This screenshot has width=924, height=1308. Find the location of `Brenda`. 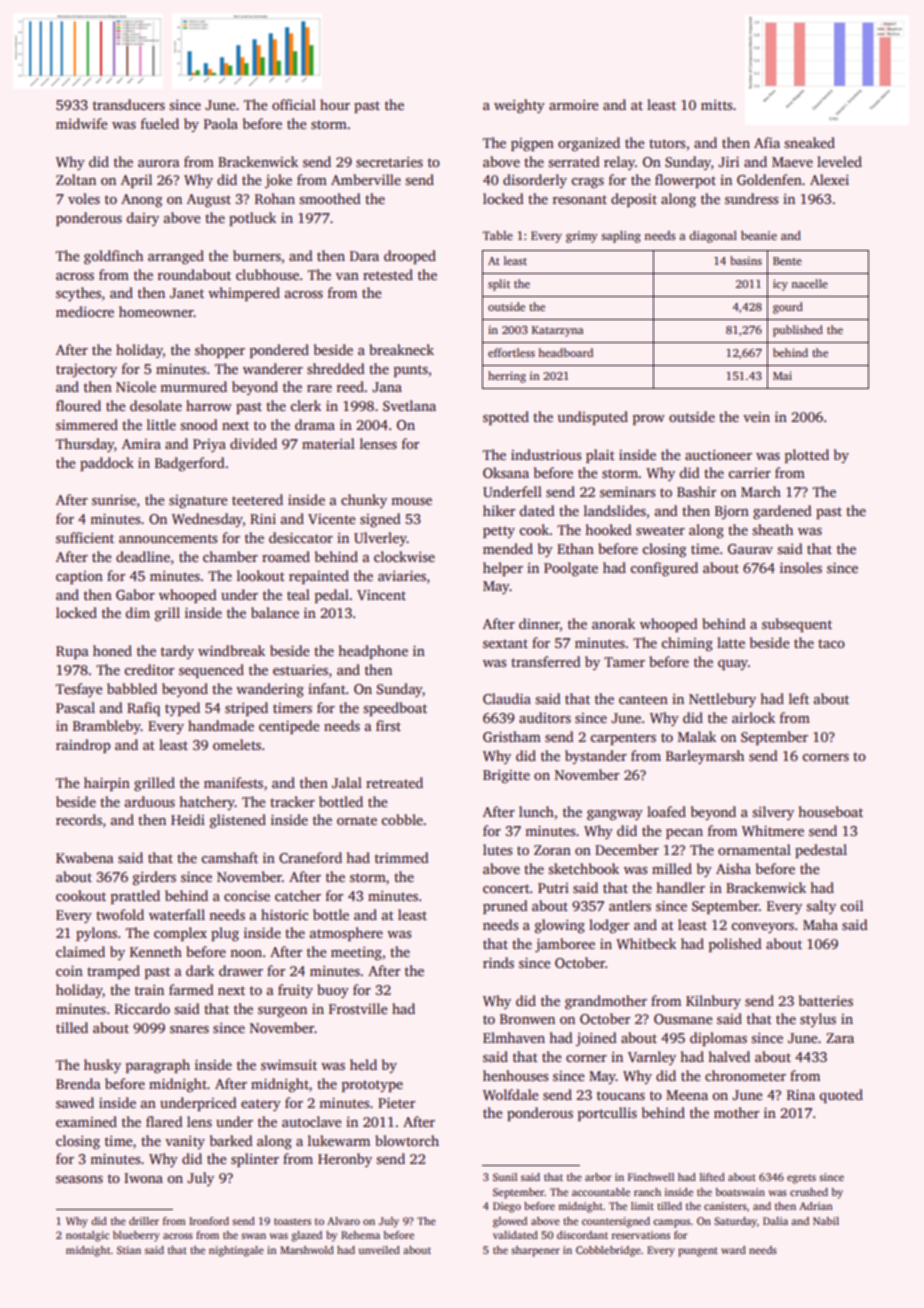

Brenda is located at coordinates (78, 1083).
